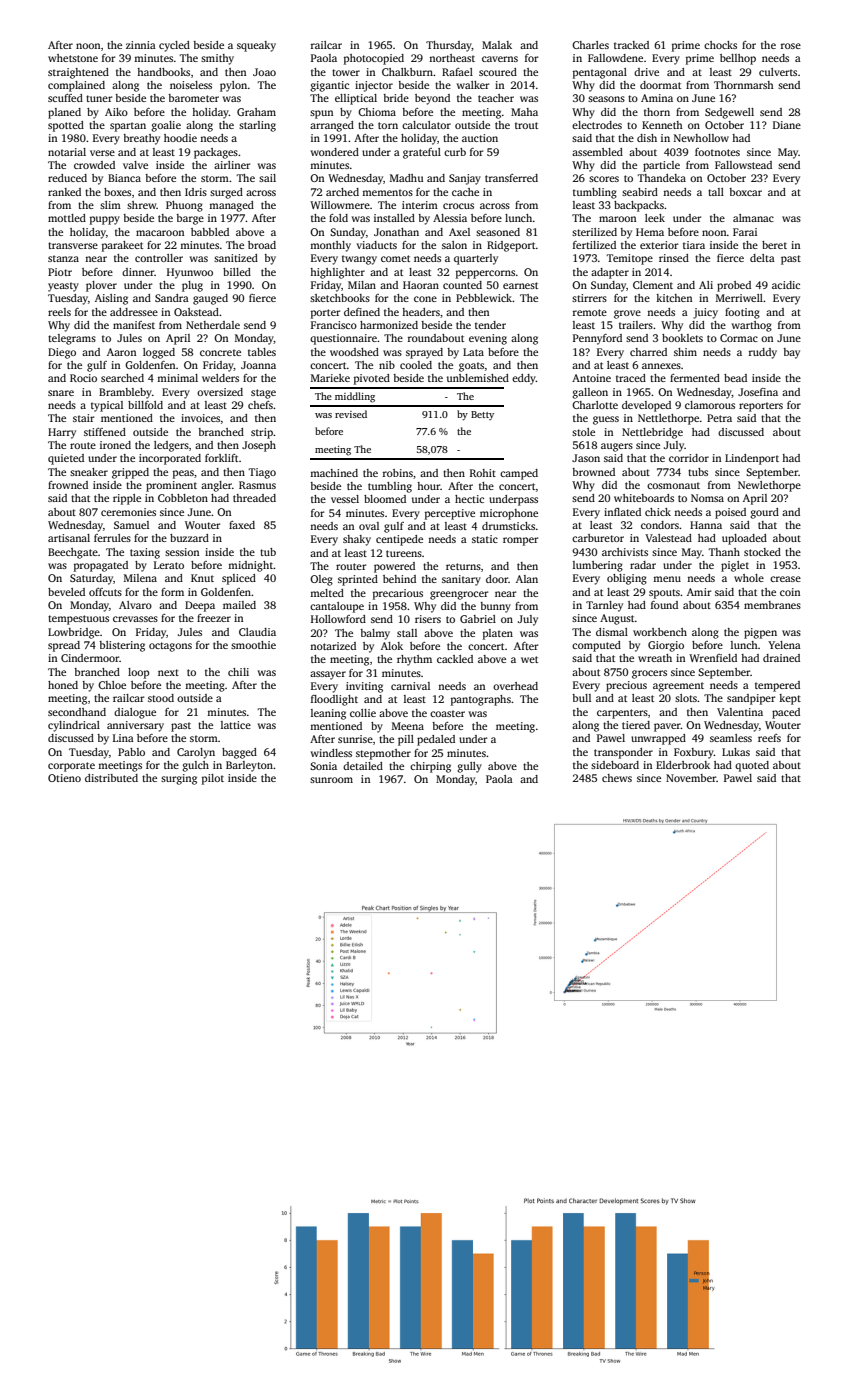  What do you see at coordinates (617, 778) in the page?
I see `chews` at bounding box center [617, 778].
